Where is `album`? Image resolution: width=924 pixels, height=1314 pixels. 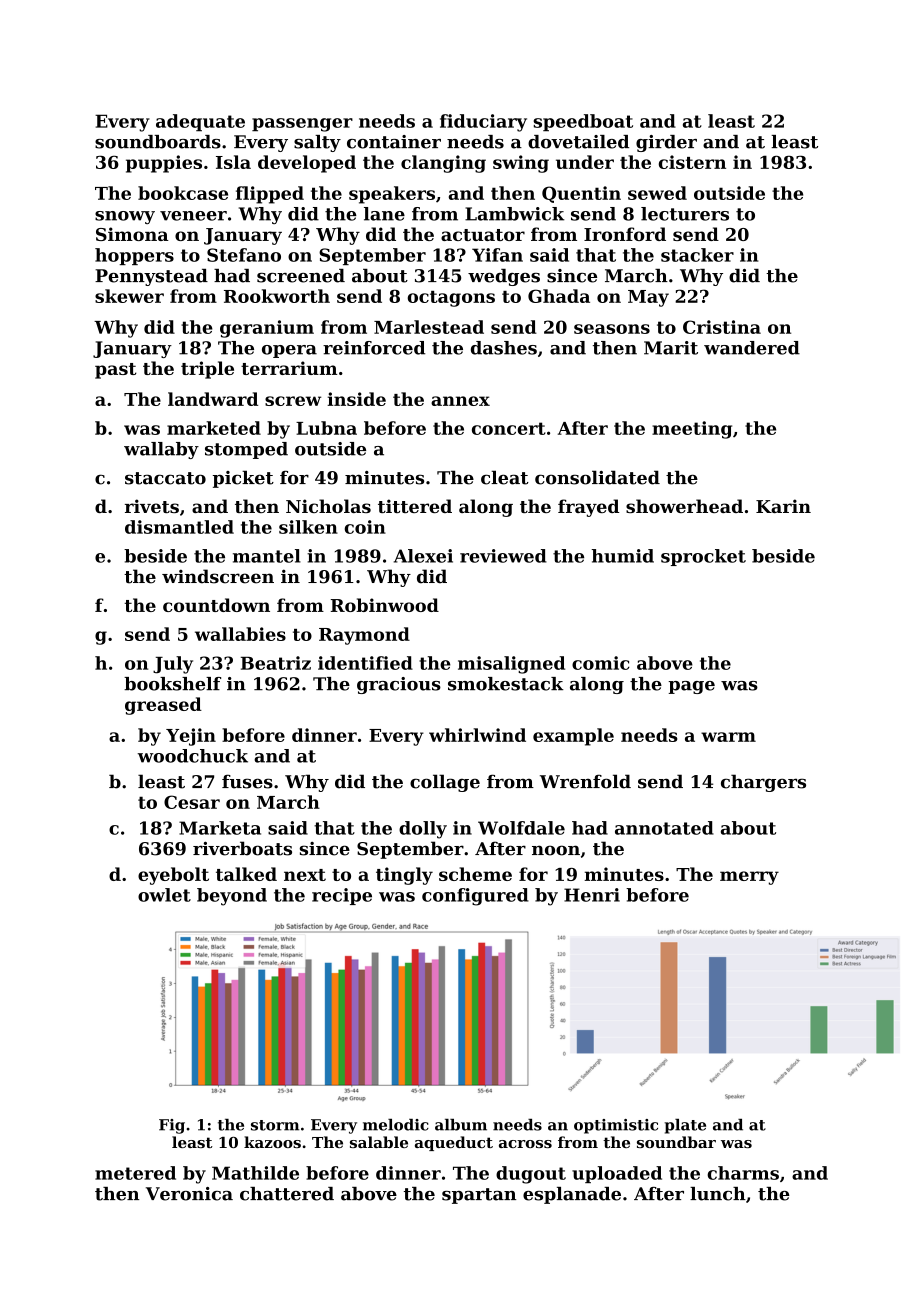 album is located at coordinates (461, 1125).
